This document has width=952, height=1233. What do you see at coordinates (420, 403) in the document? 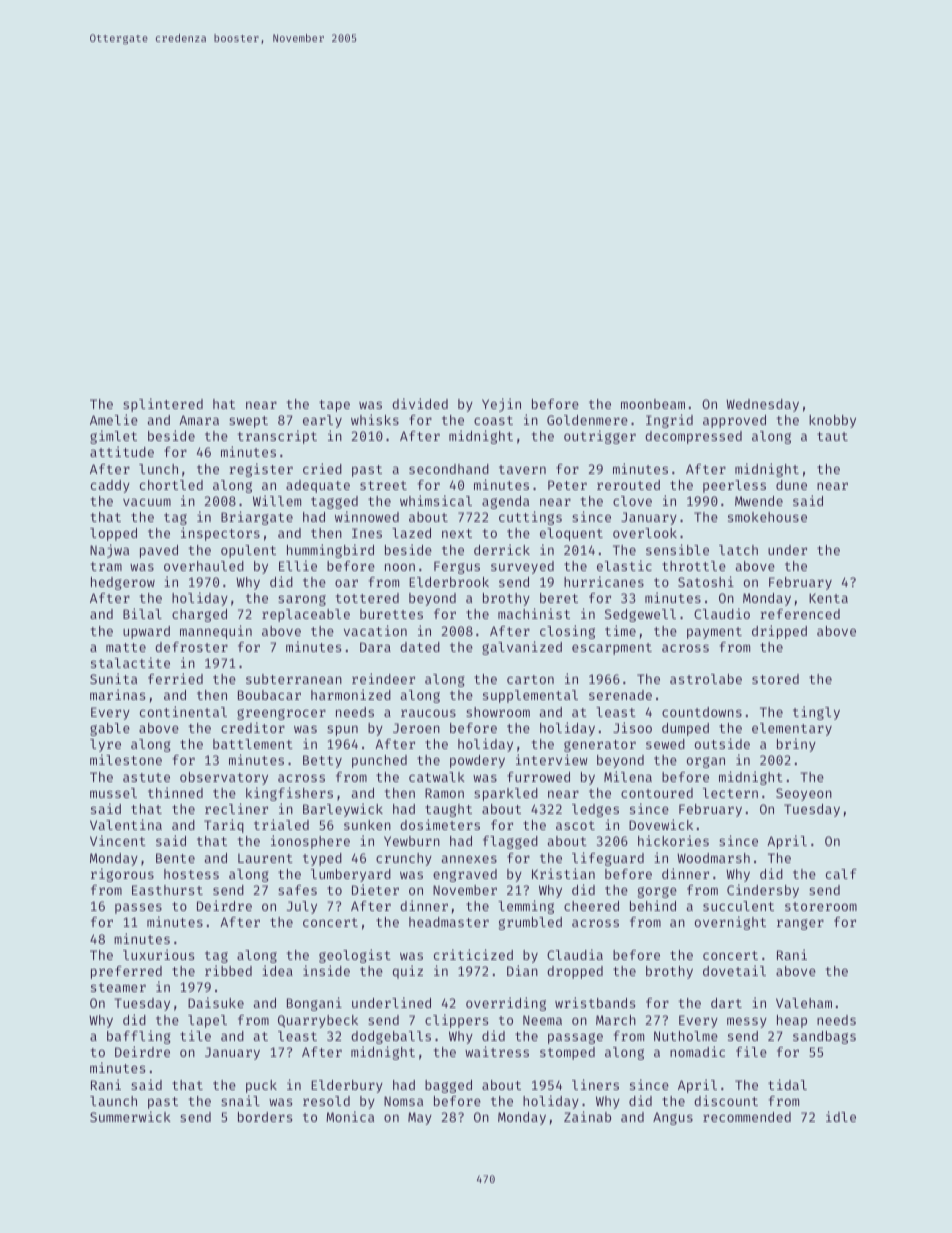
I see `divided` at bounding box center [420, 403].
